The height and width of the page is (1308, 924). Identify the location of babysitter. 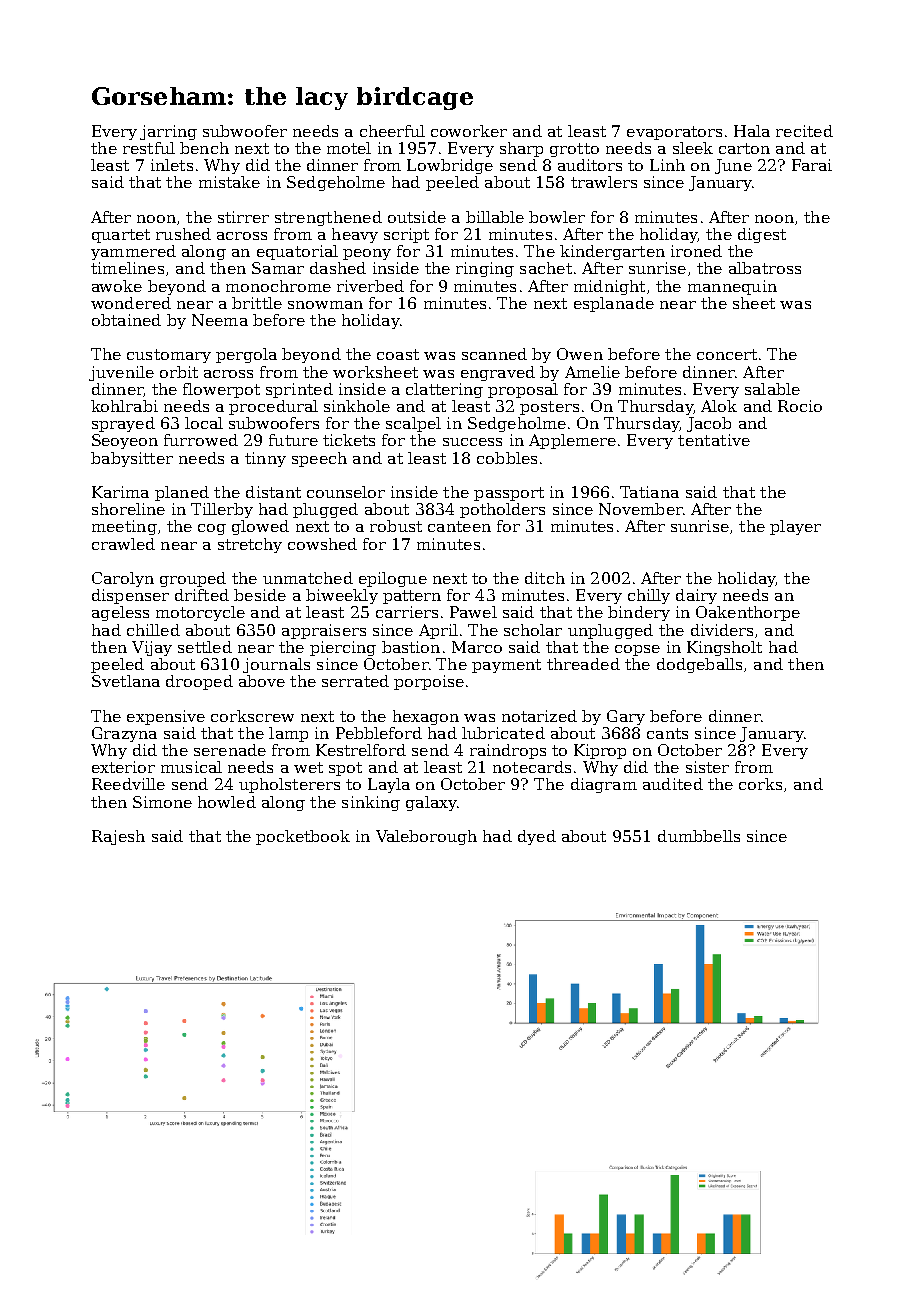
(132, 459).
